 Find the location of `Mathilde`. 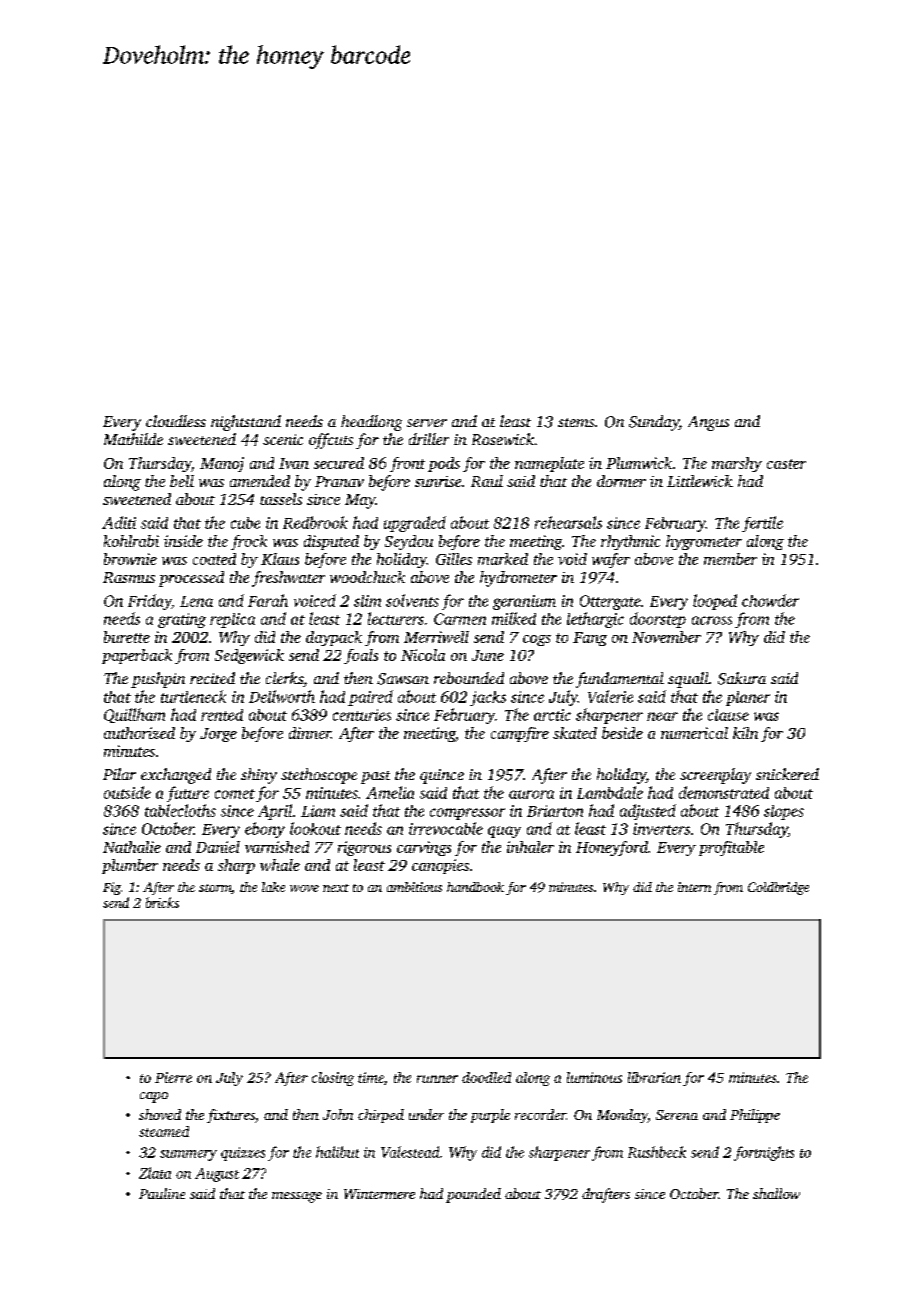

Mathilde is located at coordinates (133, 439).
